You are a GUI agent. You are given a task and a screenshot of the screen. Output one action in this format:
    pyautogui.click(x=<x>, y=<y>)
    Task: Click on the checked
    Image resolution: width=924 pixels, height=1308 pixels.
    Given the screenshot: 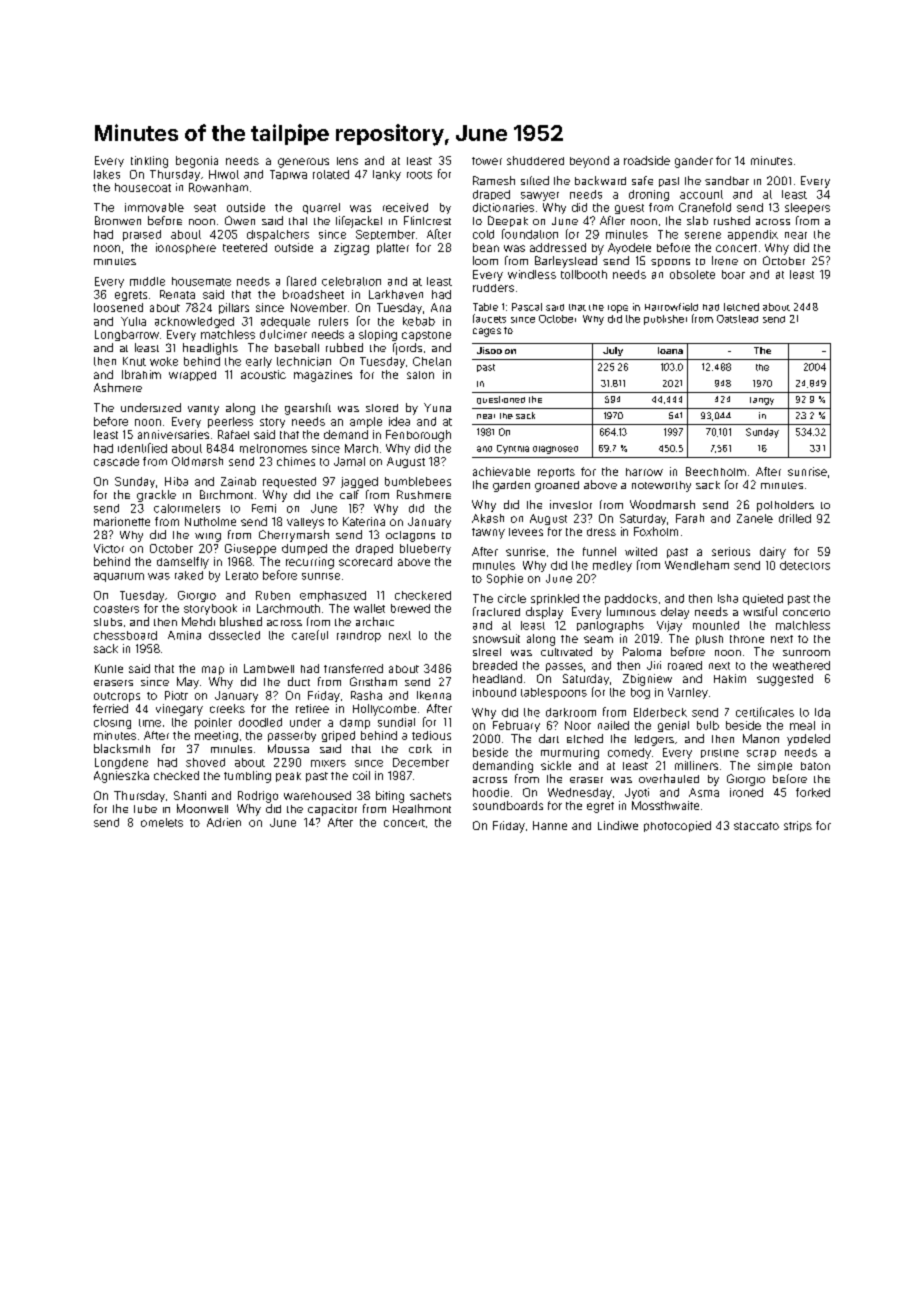 What is the action you would take?
    pyautogui.click(x=176, y=775)
